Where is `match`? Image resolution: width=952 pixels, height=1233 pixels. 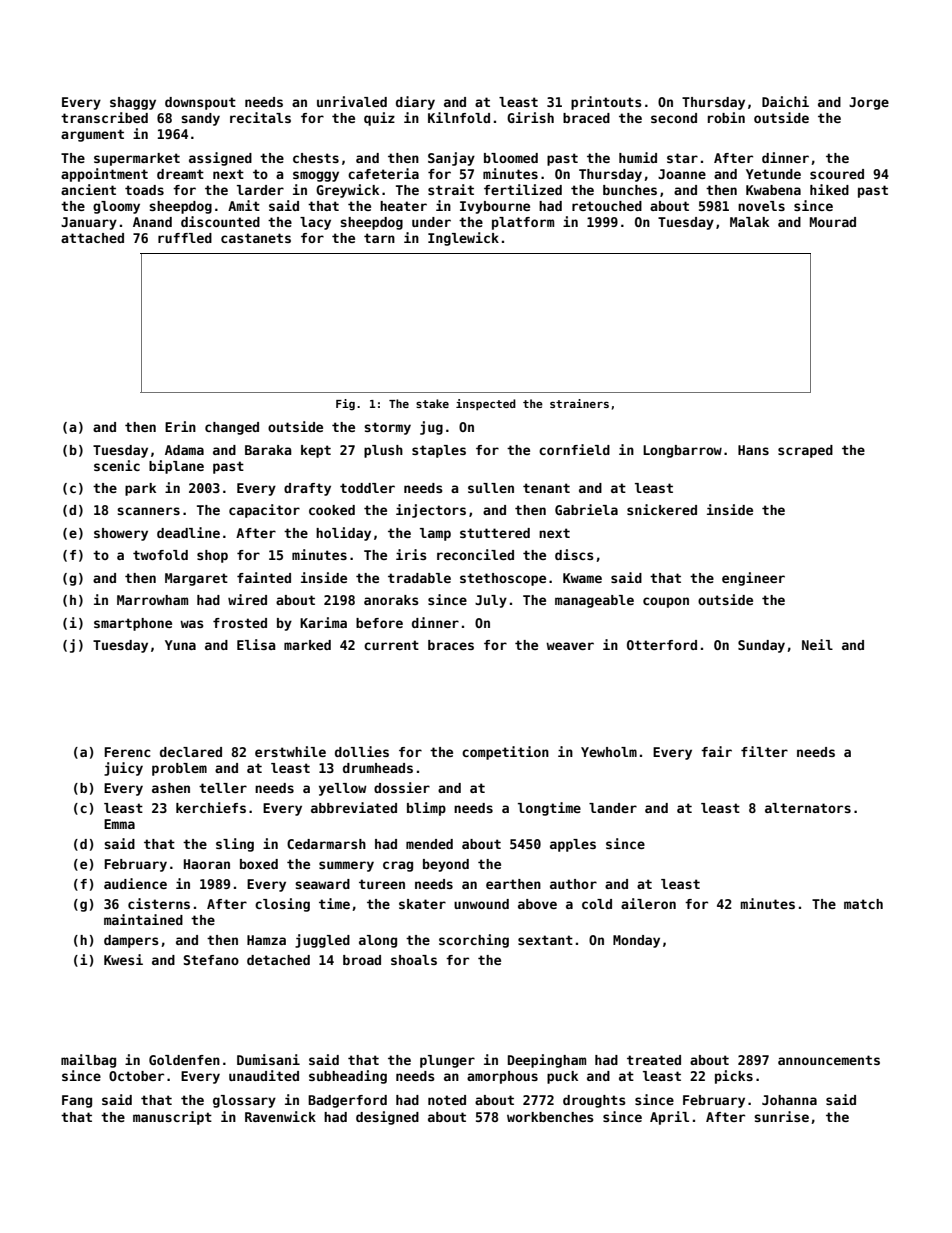
match is located at coordinates (863, 904).
